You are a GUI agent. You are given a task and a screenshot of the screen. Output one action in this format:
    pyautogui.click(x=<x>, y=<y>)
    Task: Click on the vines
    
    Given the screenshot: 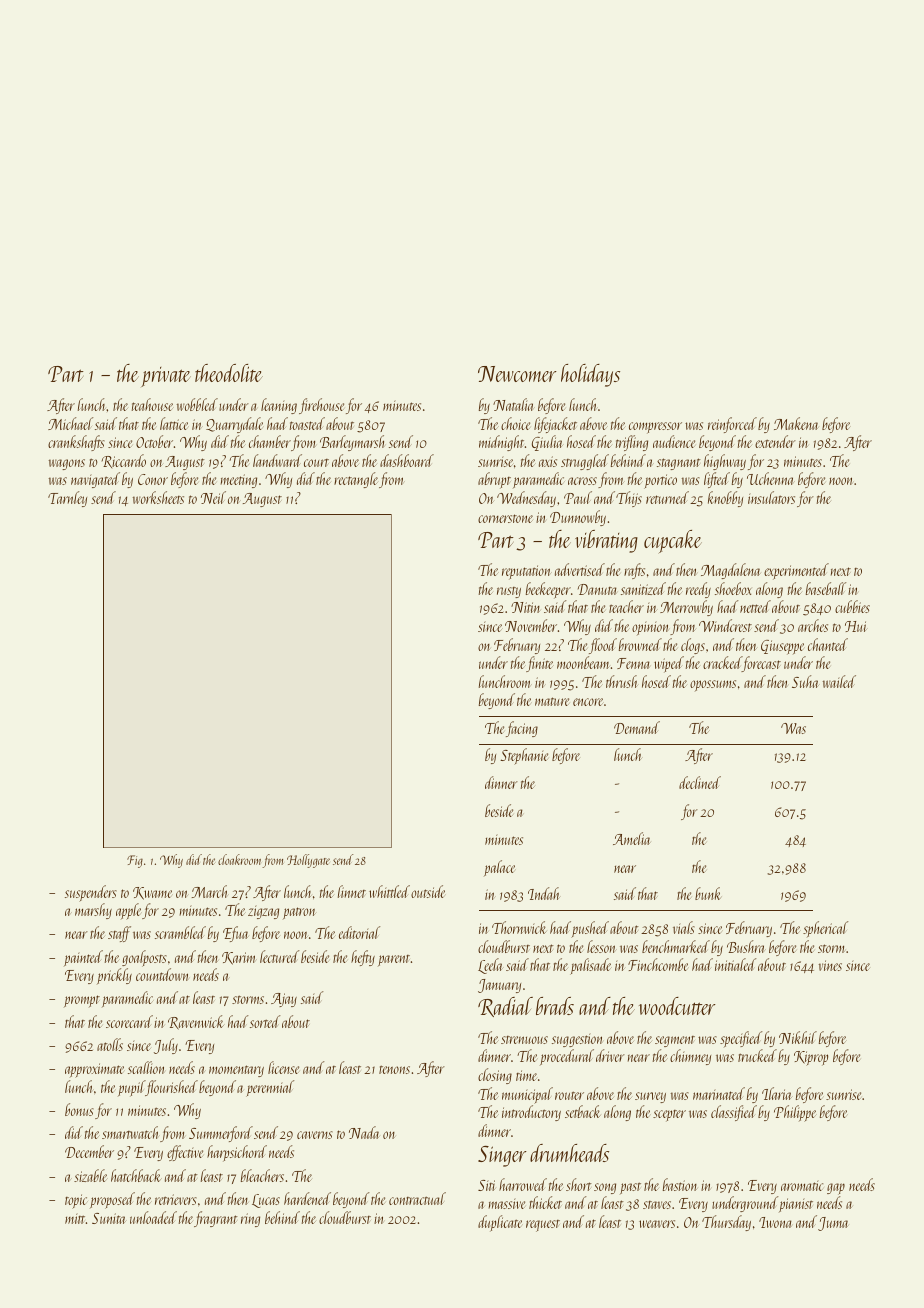 What is the action you would take?
    pyautogui.click(x=830, y=965)
